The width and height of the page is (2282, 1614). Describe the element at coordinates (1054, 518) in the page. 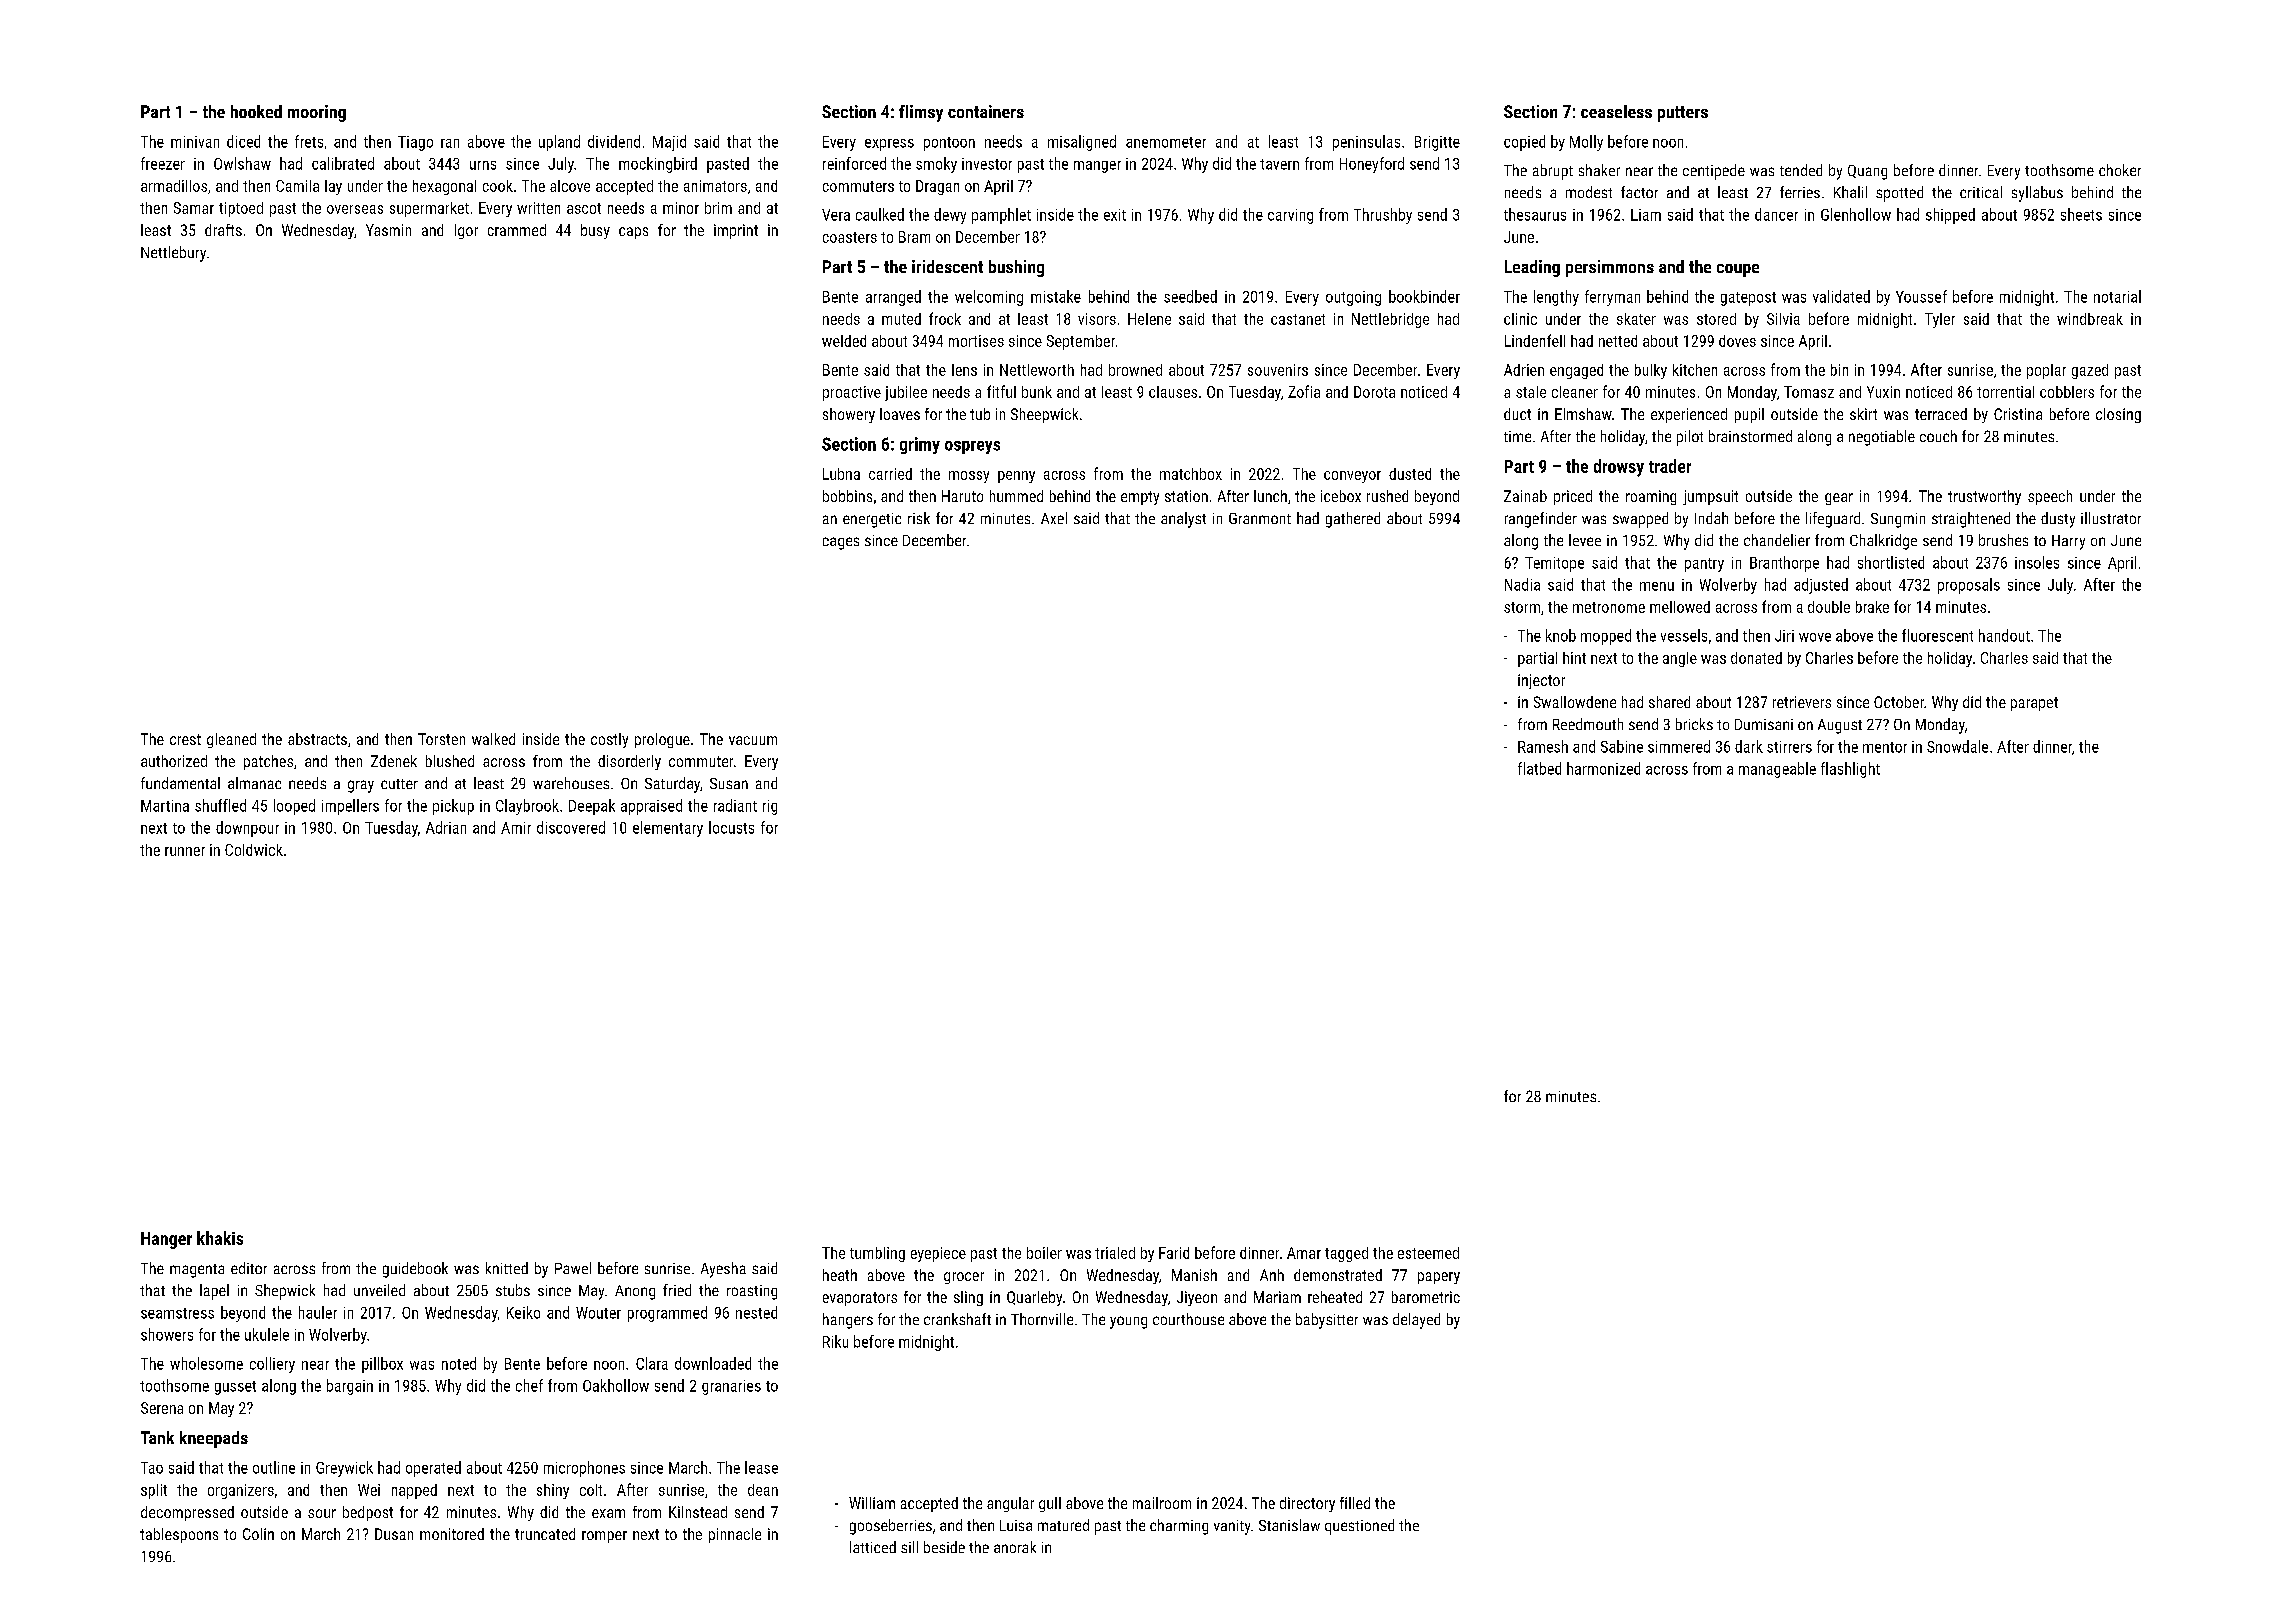

I see `Axel` at that location.
